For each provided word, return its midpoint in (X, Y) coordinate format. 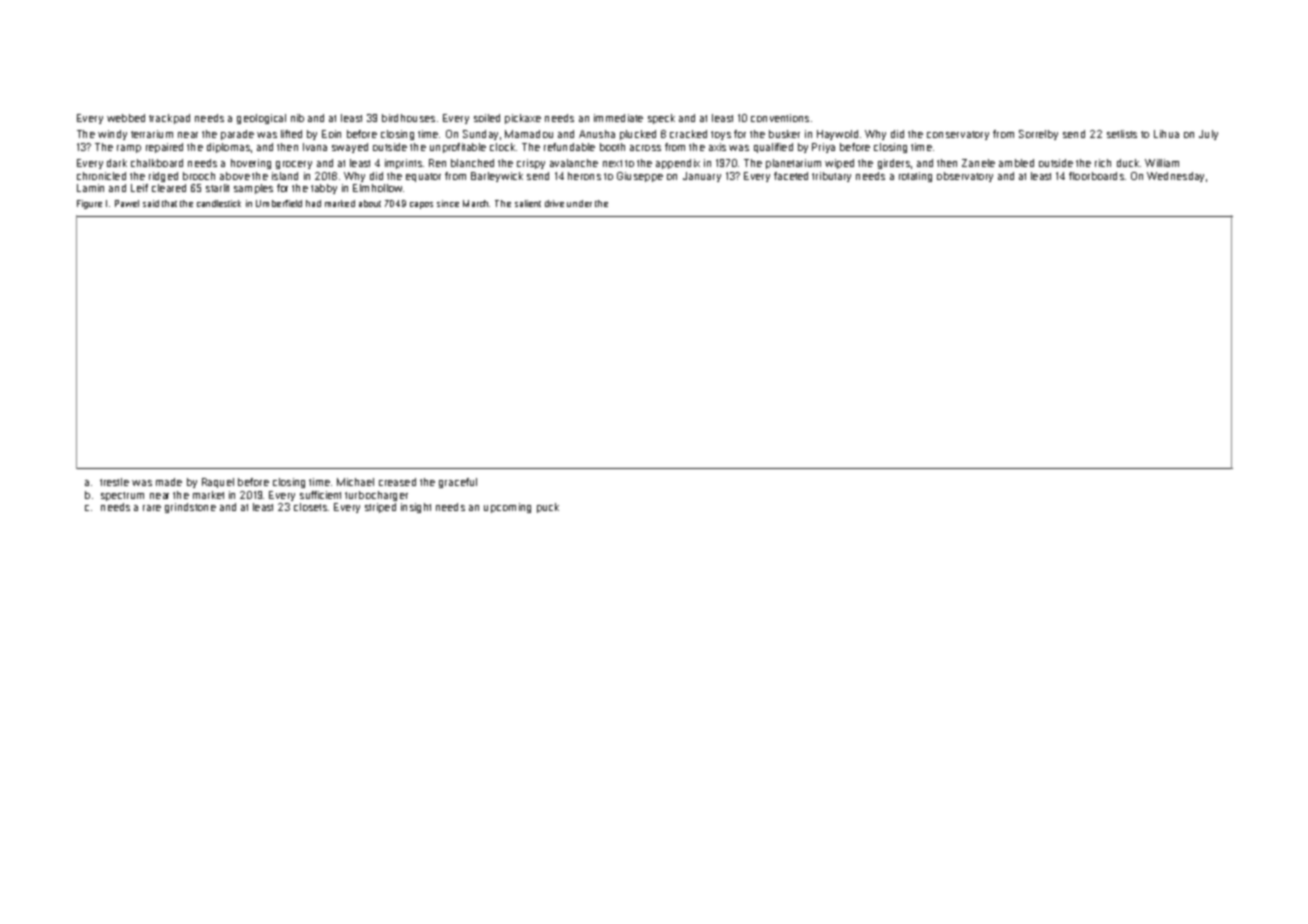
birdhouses (408, 118)
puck (548, 508)
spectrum (122, 496)
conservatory (958, 135)
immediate (618, 118)
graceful (458, 483)
